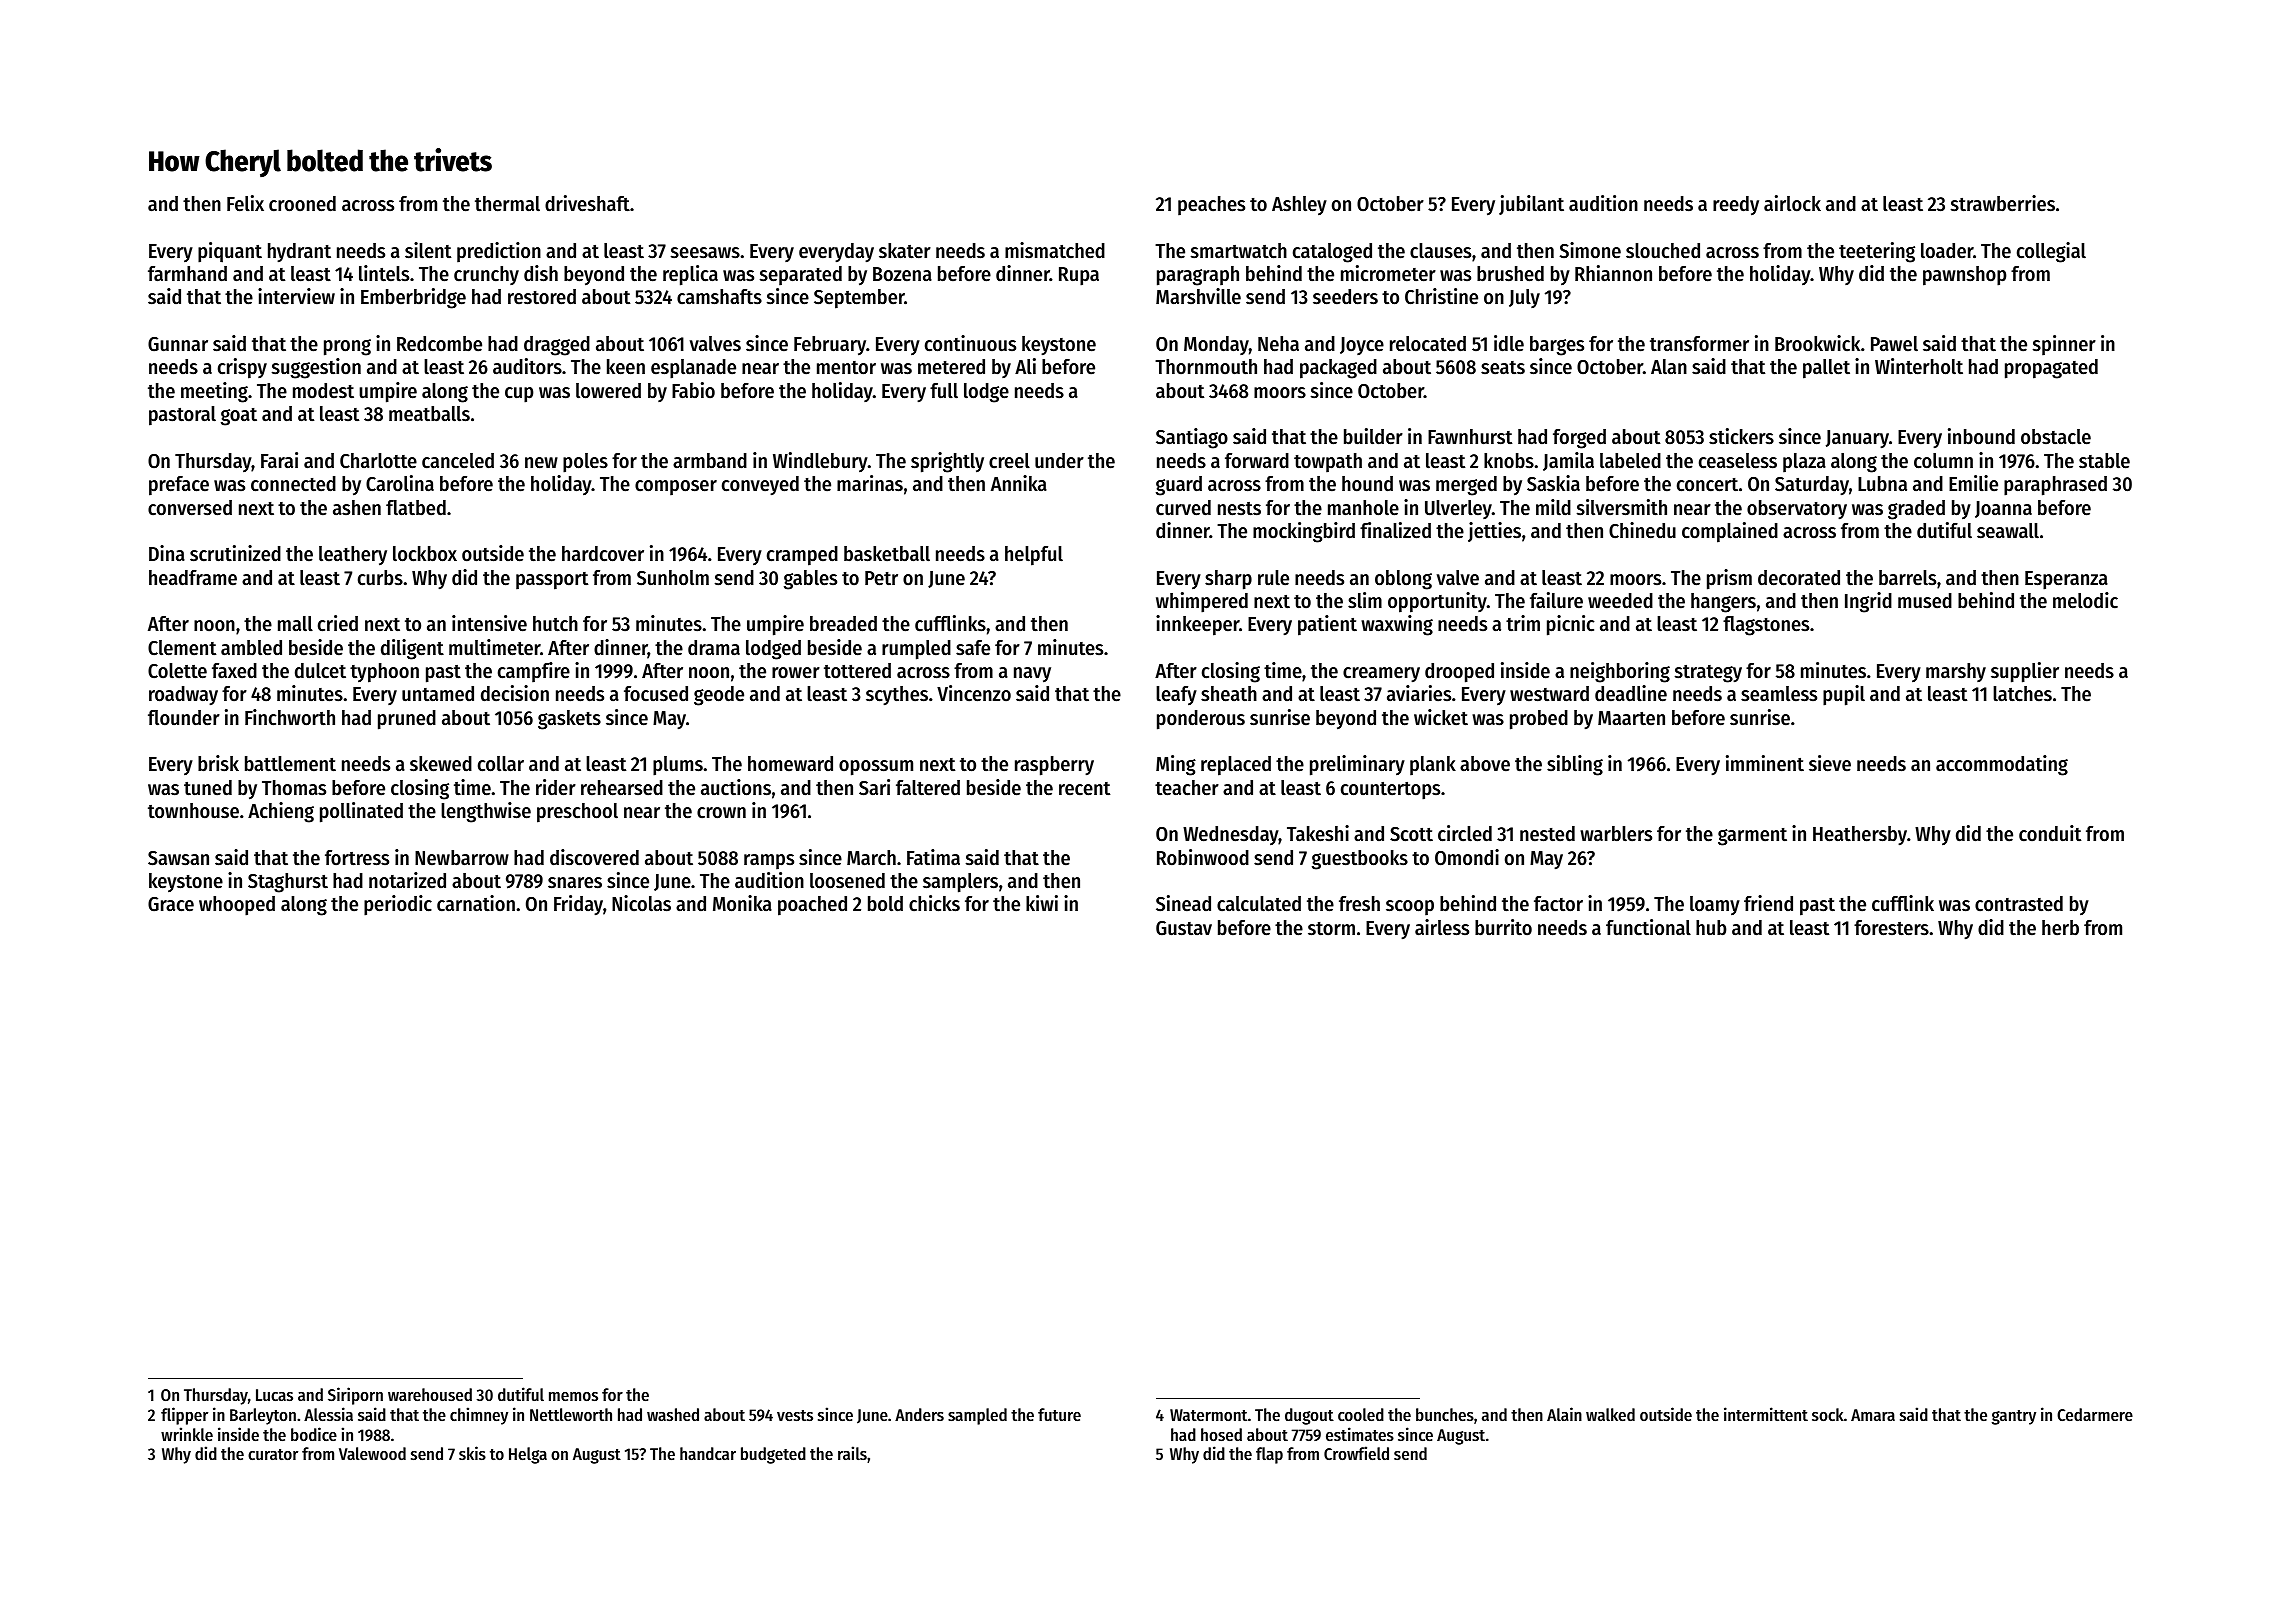 This page has height=1614, width=2282. I want to click on curator, so click(273, 1454).
